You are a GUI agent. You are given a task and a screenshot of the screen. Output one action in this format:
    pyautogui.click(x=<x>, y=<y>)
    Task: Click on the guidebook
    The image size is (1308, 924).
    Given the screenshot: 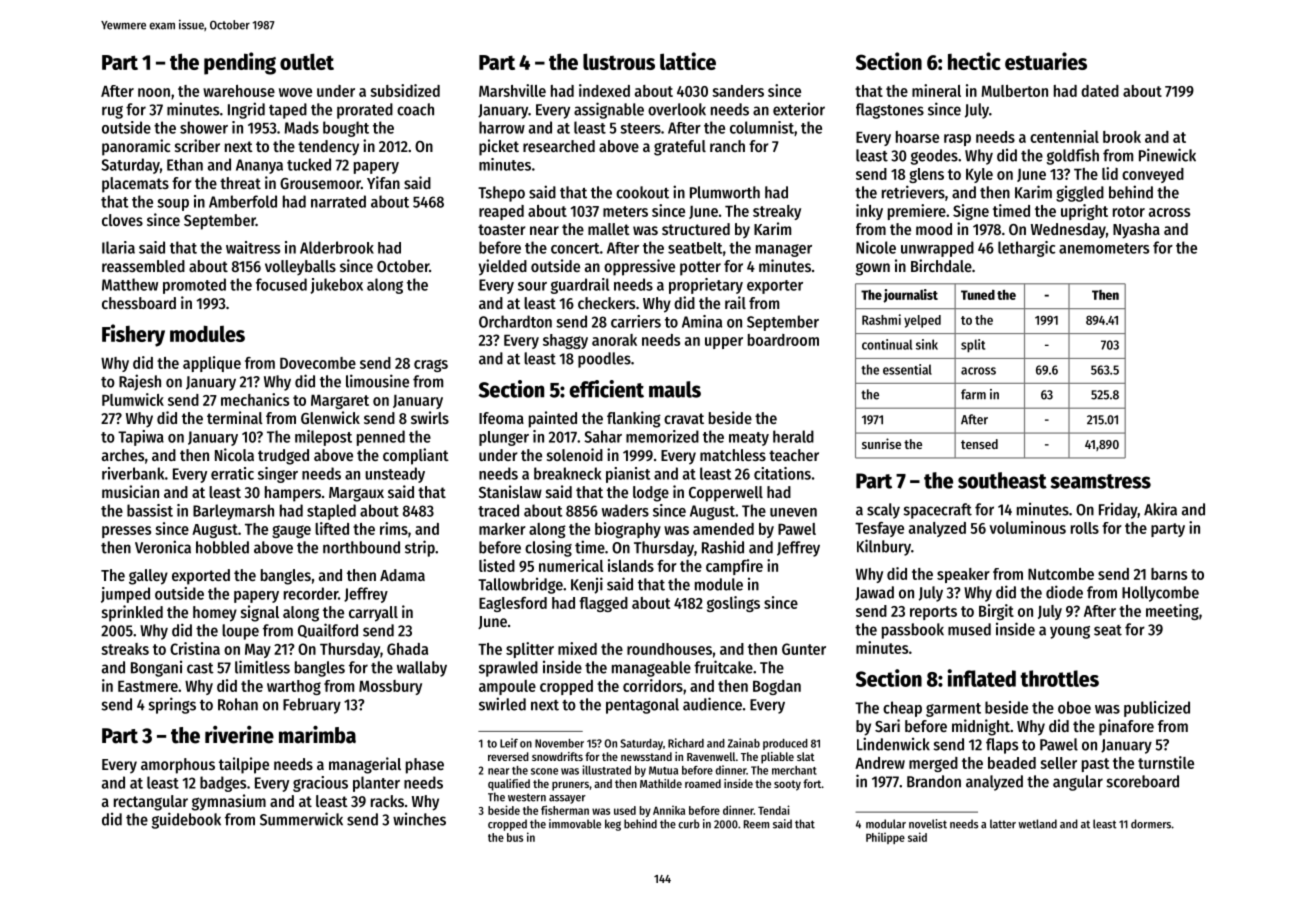 What is the action you would take?
    pyautogui.click(x=186, y=820)
